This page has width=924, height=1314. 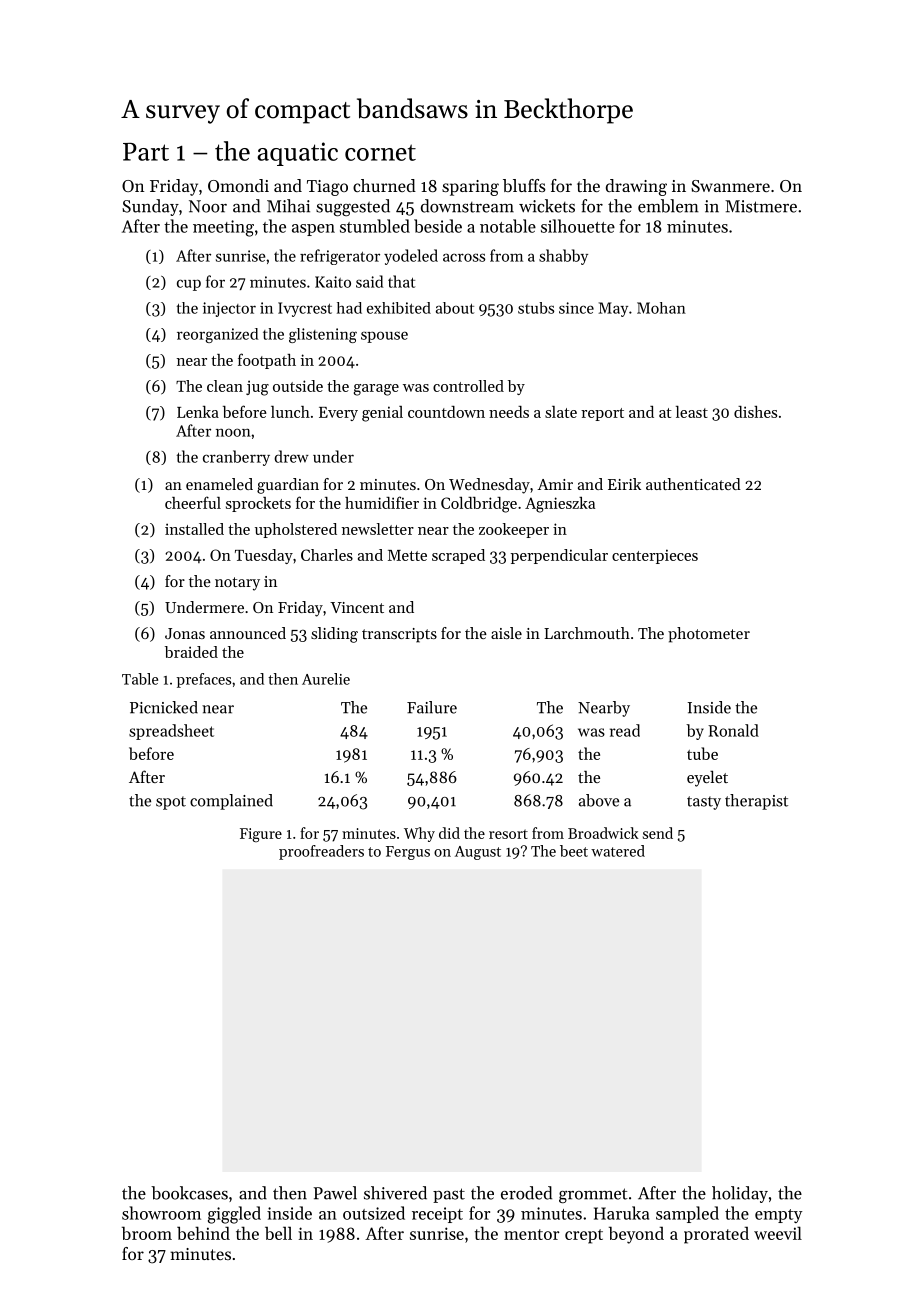 What do you see at coordinates (395, 1193) in the page?
I see `shivered` at bounding box center [395, 1193].
